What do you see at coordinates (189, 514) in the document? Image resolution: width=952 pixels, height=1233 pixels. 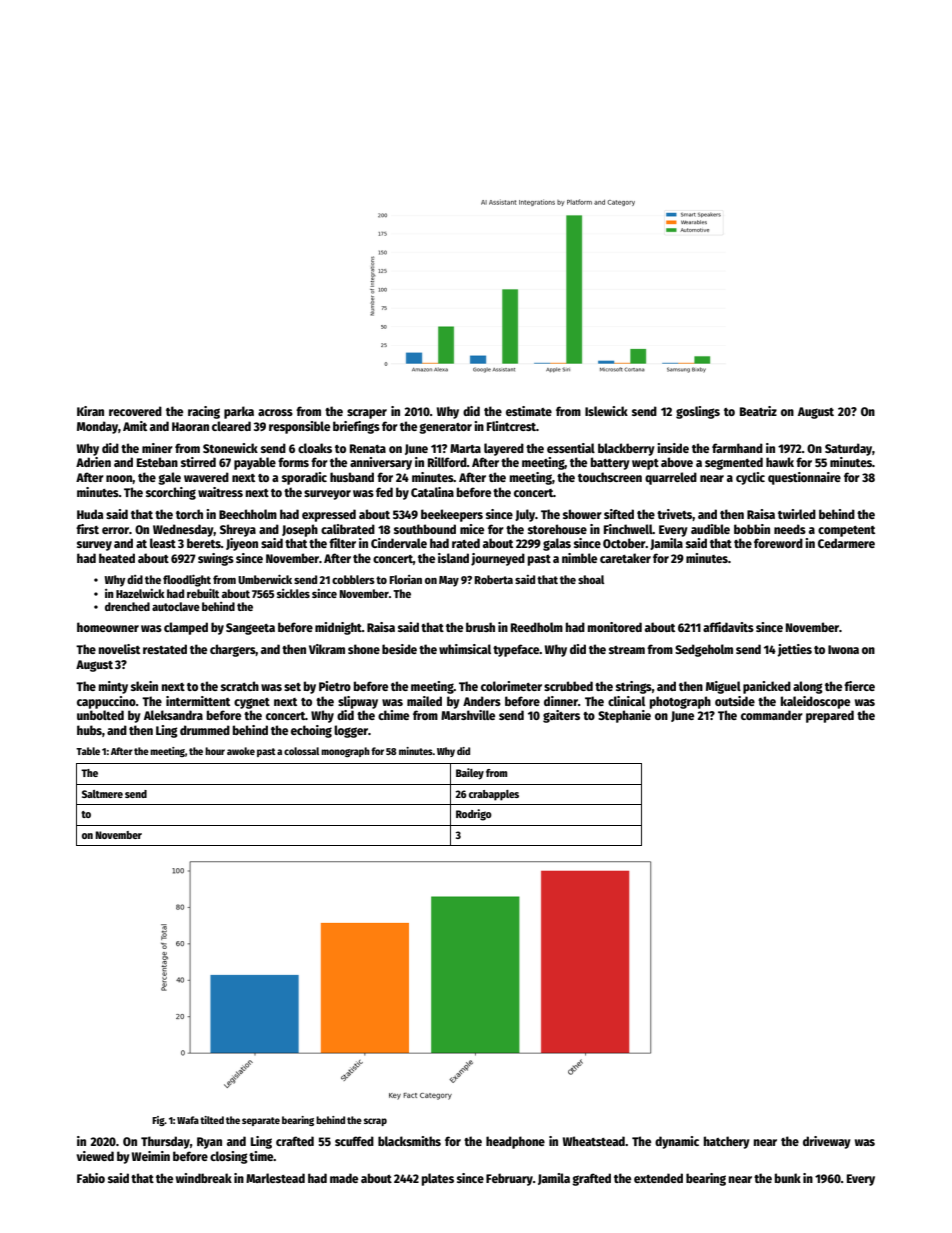 I see `torch` at bounding box center [189, 514].
